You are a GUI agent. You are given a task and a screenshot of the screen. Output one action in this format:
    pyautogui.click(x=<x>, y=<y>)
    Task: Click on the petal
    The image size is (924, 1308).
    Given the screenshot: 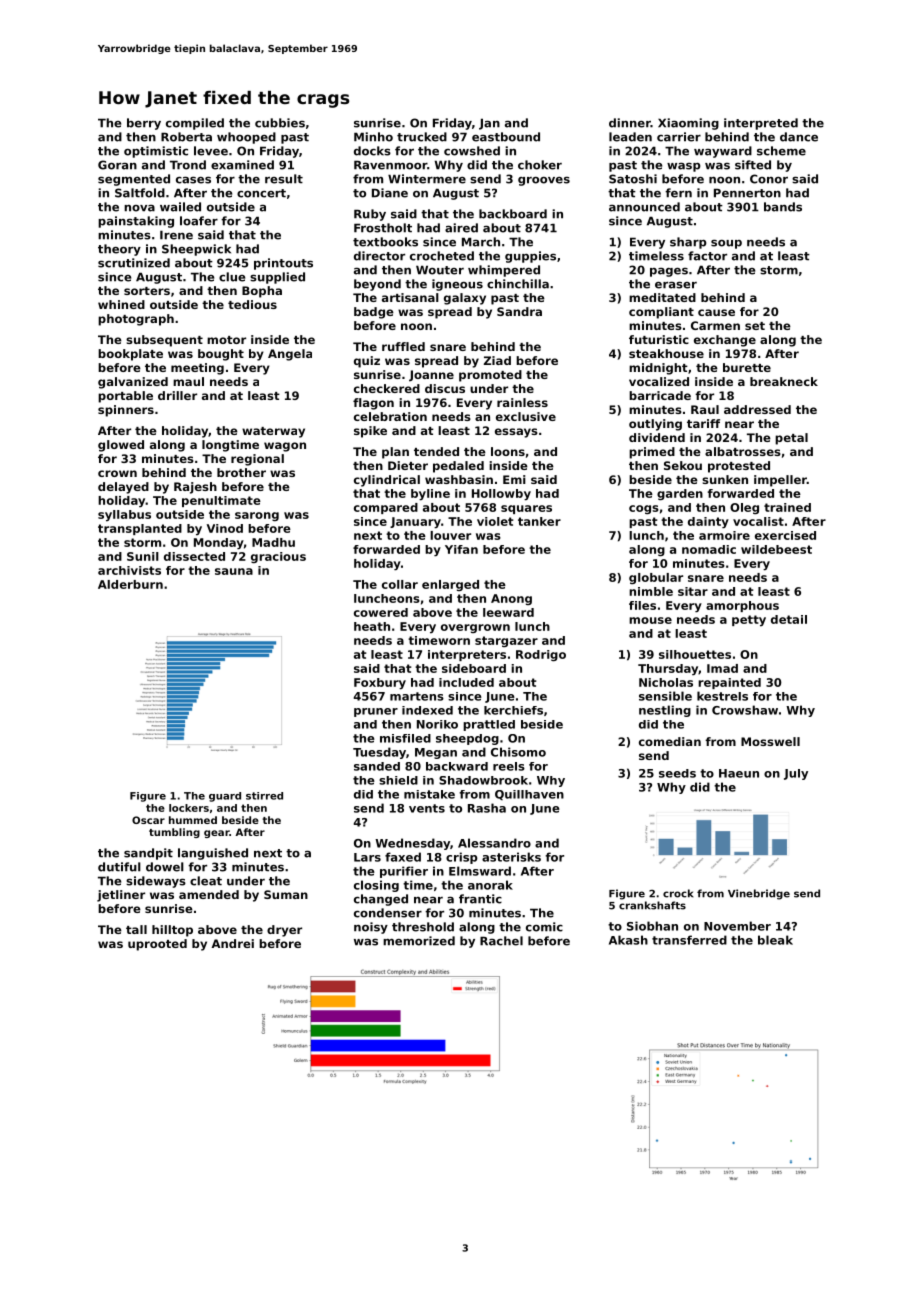 What is the action you would take?
    pyautogui.click(x=791, y=439)
